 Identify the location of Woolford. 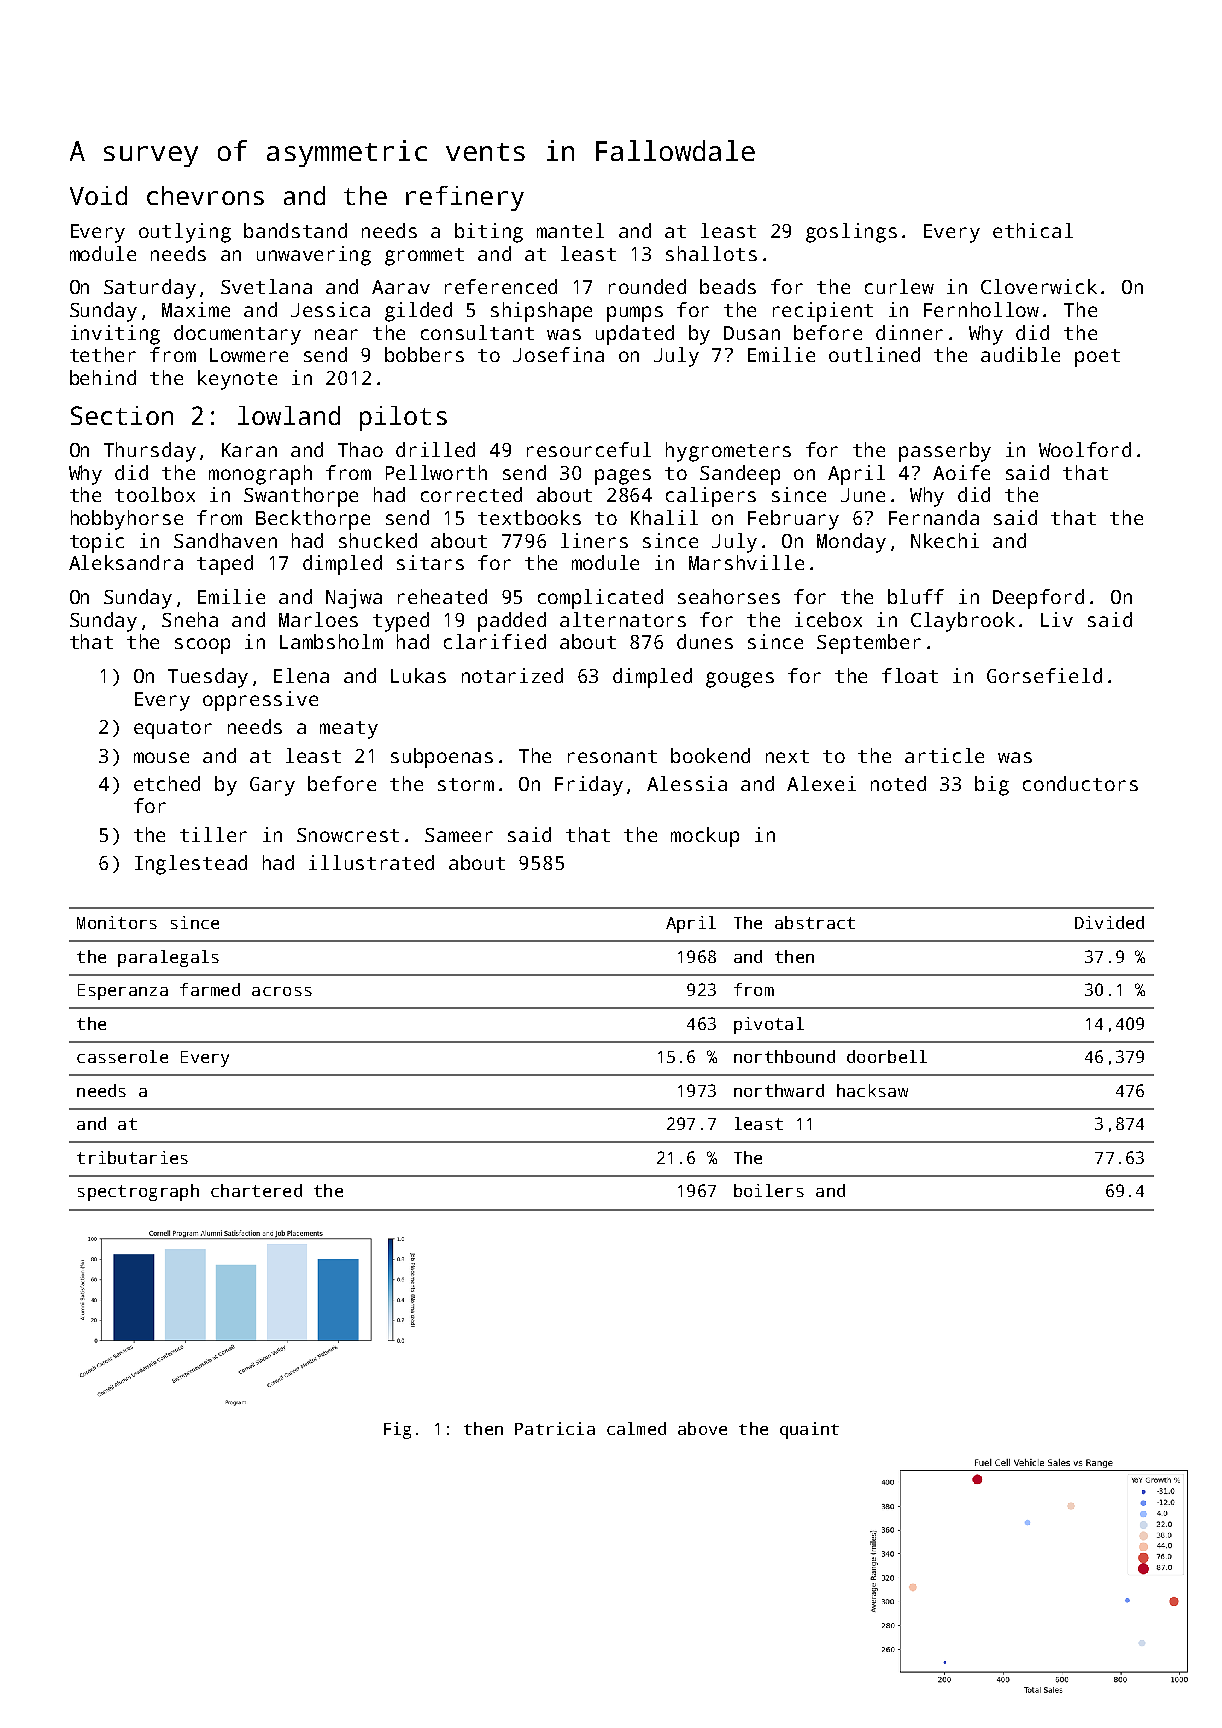
(1085, 449).
